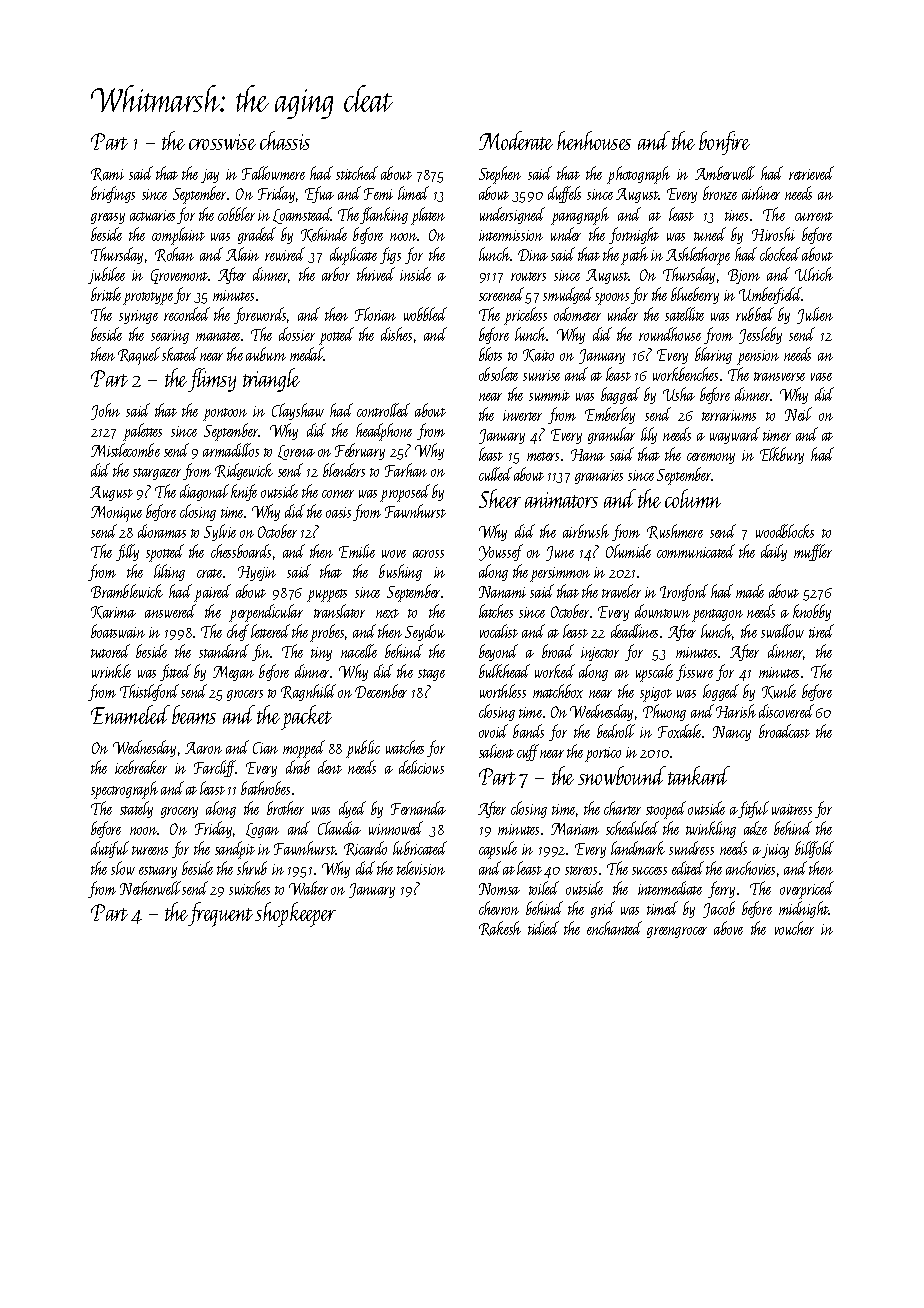 This screenshot has height=1308, width=924. I want to click on Moderate, so click(516, 140).
